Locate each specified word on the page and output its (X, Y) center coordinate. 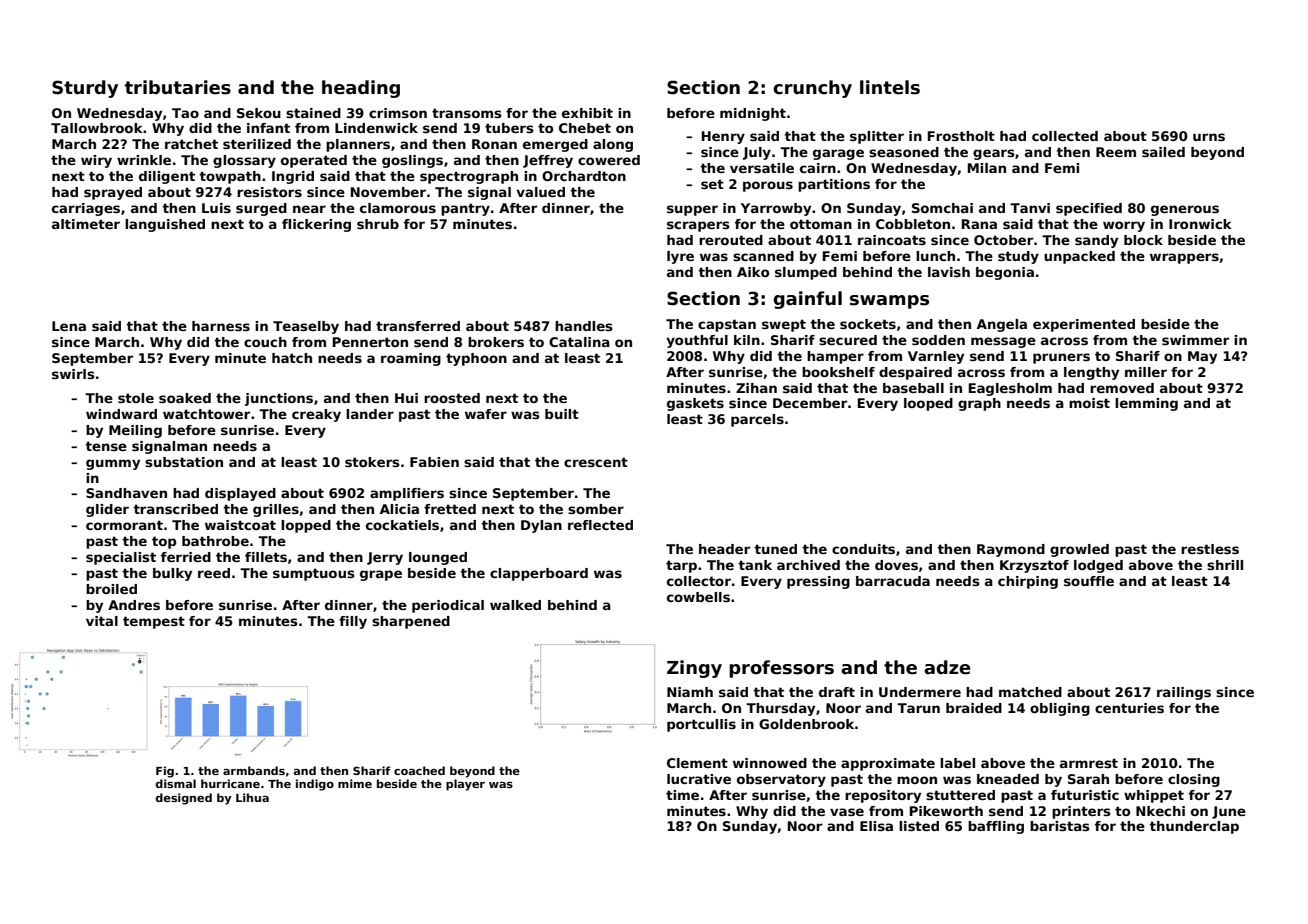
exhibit (587, 113)
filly (353, 622)
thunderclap (1194, 827)
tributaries (178, 87)
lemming (1146, 404)
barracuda (893, 581)
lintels (890, 87)
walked (515, 605)
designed (184, 799)
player (465, 785)
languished (165, 225)
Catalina (579, 342)
